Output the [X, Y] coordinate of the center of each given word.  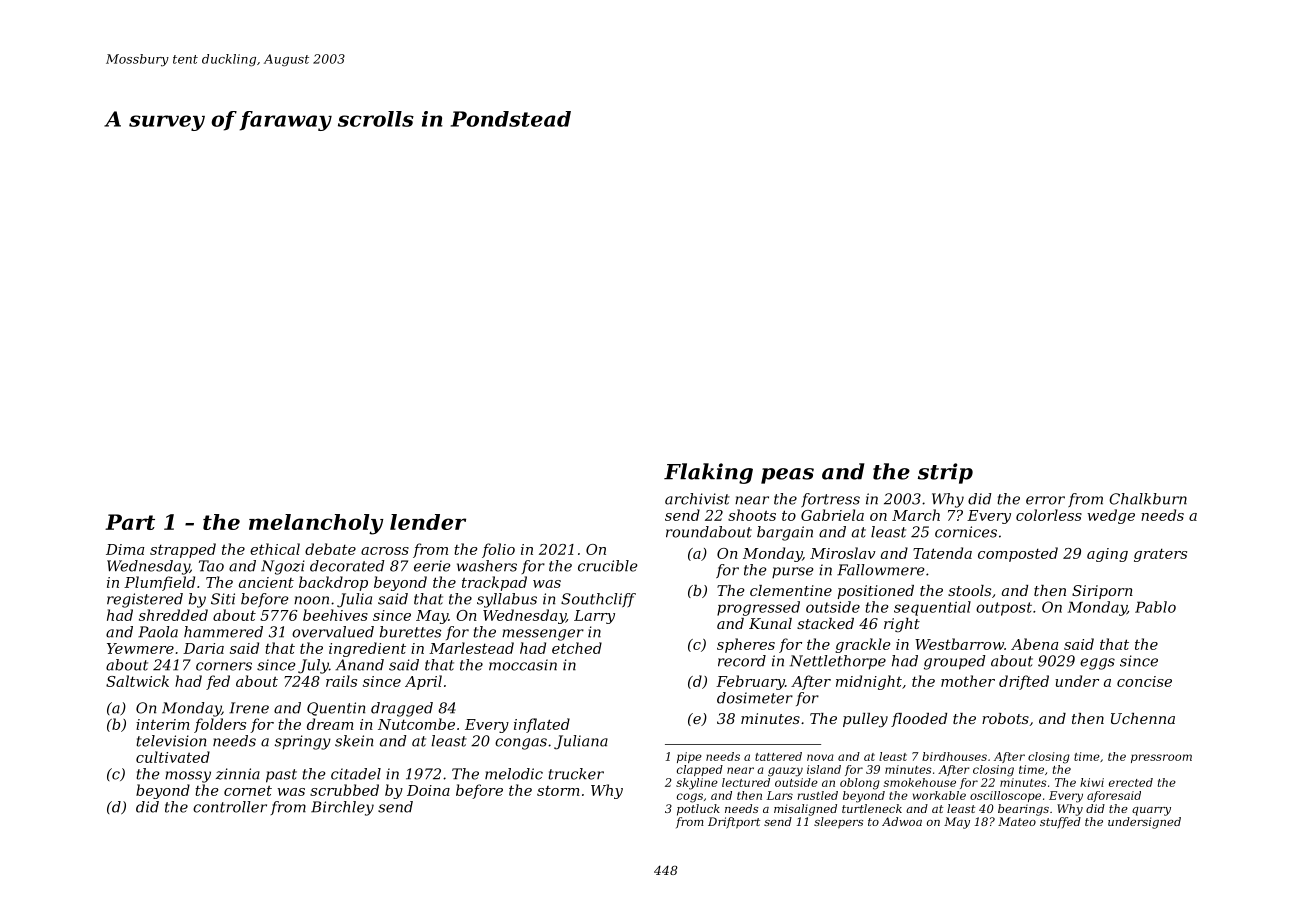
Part [130, 522]
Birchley [342, 808]
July [313, 666]
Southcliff [598, 600]
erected [1131, 782]
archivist [697, 499]
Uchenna [1143, 718]
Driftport [734, 823]
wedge [1111, 516]
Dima [125, 549]
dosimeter [755, 698]
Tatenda [942, 553]
